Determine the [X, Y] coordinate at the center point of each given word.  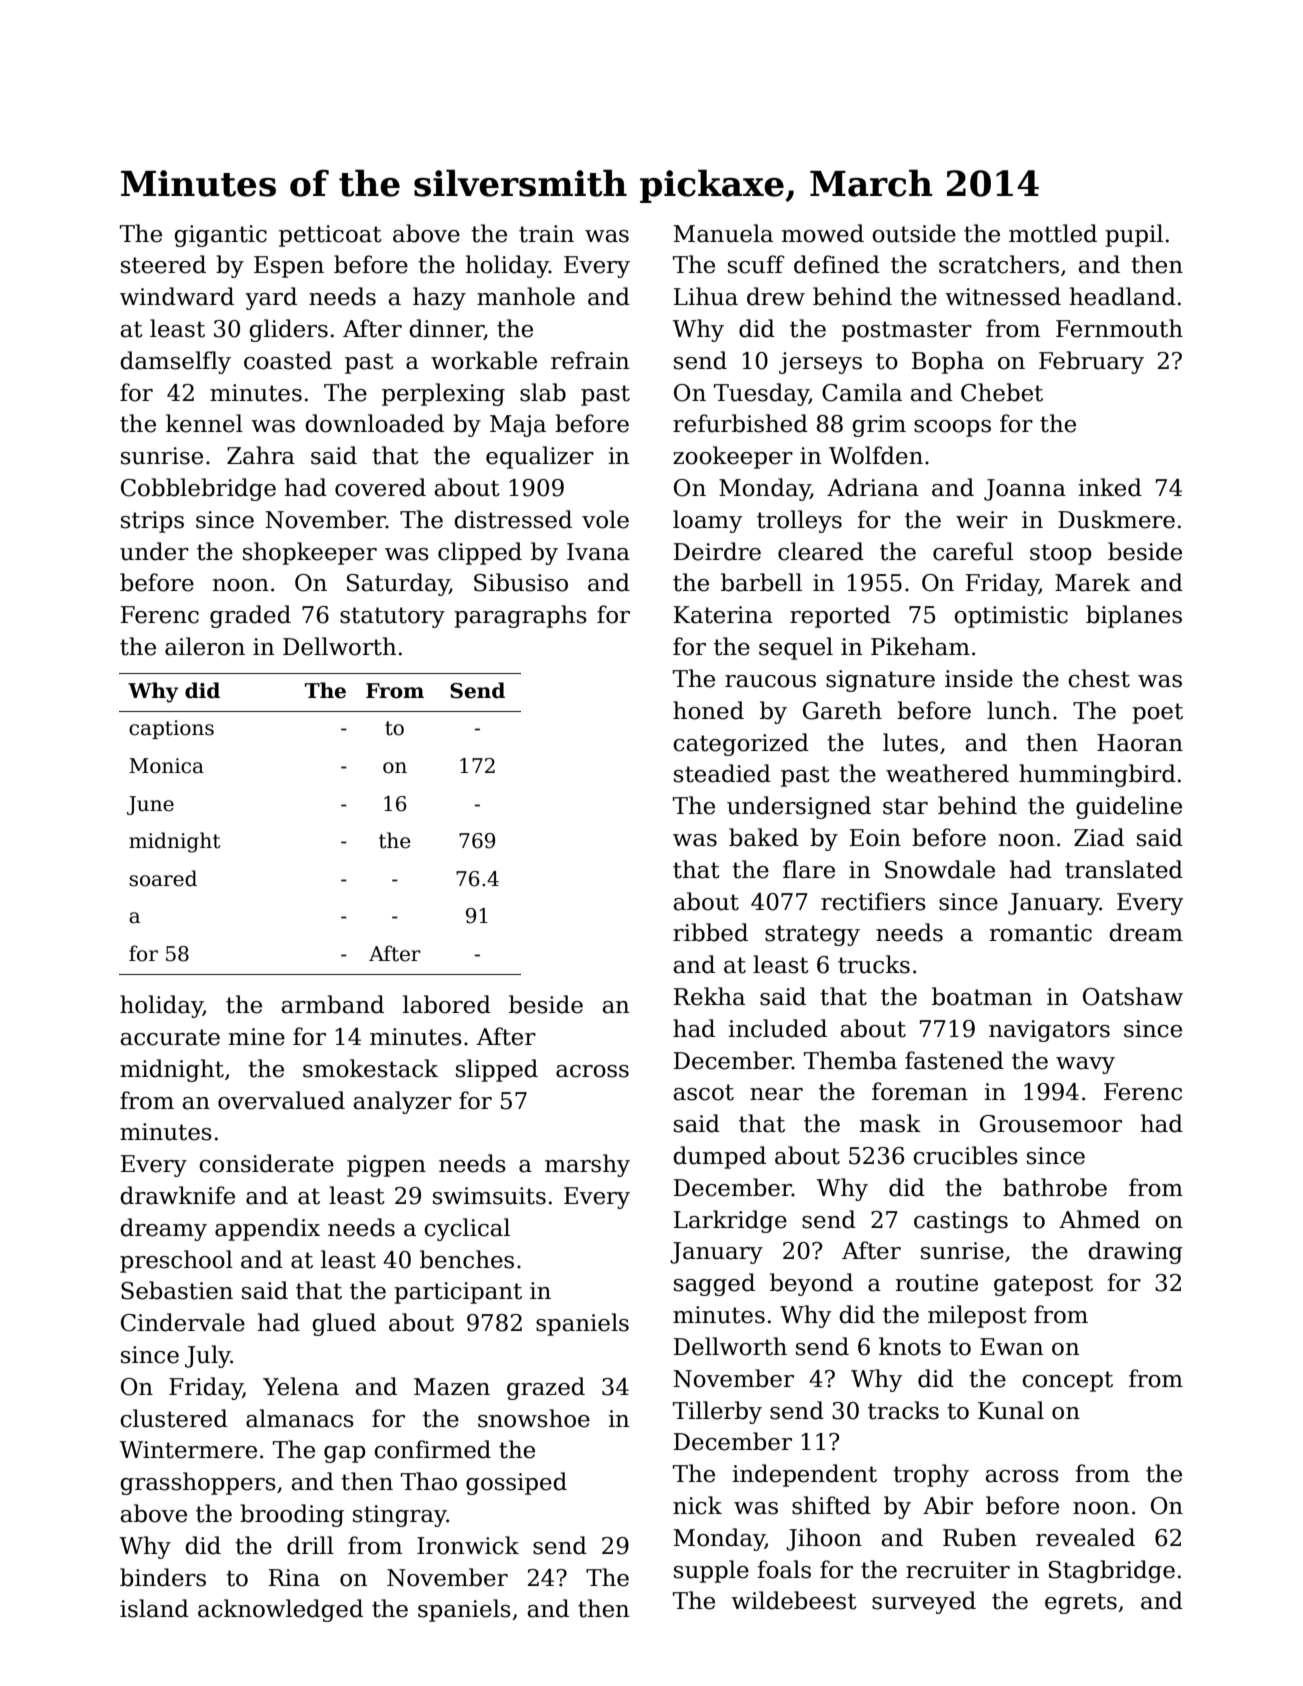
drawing [1135, 1252]
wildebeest [794, 1600]
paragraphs [520, 616]
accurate [170, 1037]
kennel [204, 423]
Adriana [873, 487]
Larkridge [730, 1221]
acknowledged [280, 1610]
